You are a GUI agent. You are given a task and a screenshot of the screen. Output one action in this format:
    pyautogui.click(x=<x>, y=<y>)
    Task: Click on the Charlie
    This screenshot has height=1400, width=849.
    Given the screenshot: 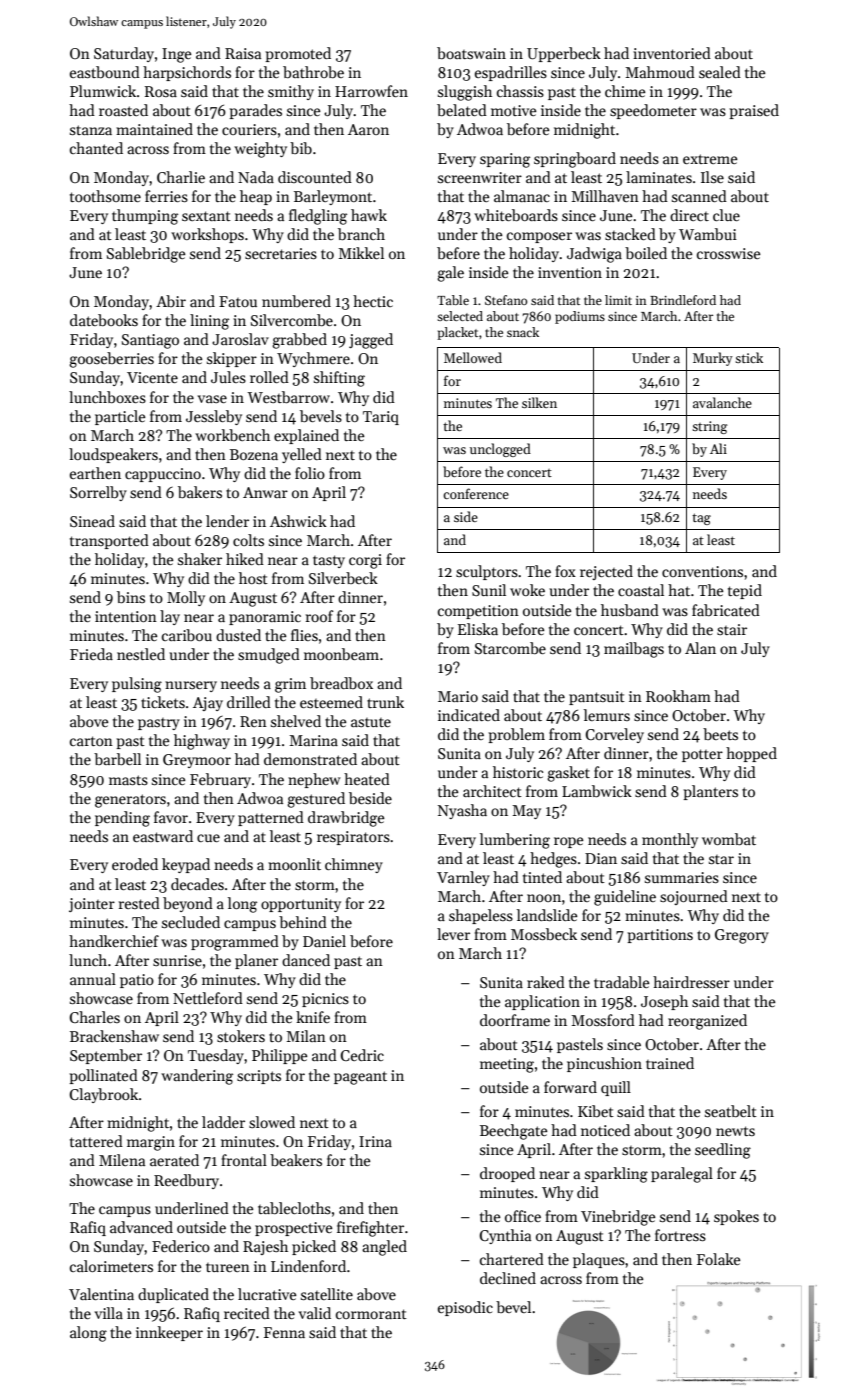 What is the action you would take?
    pyautogui.click(x=181, y=177)
